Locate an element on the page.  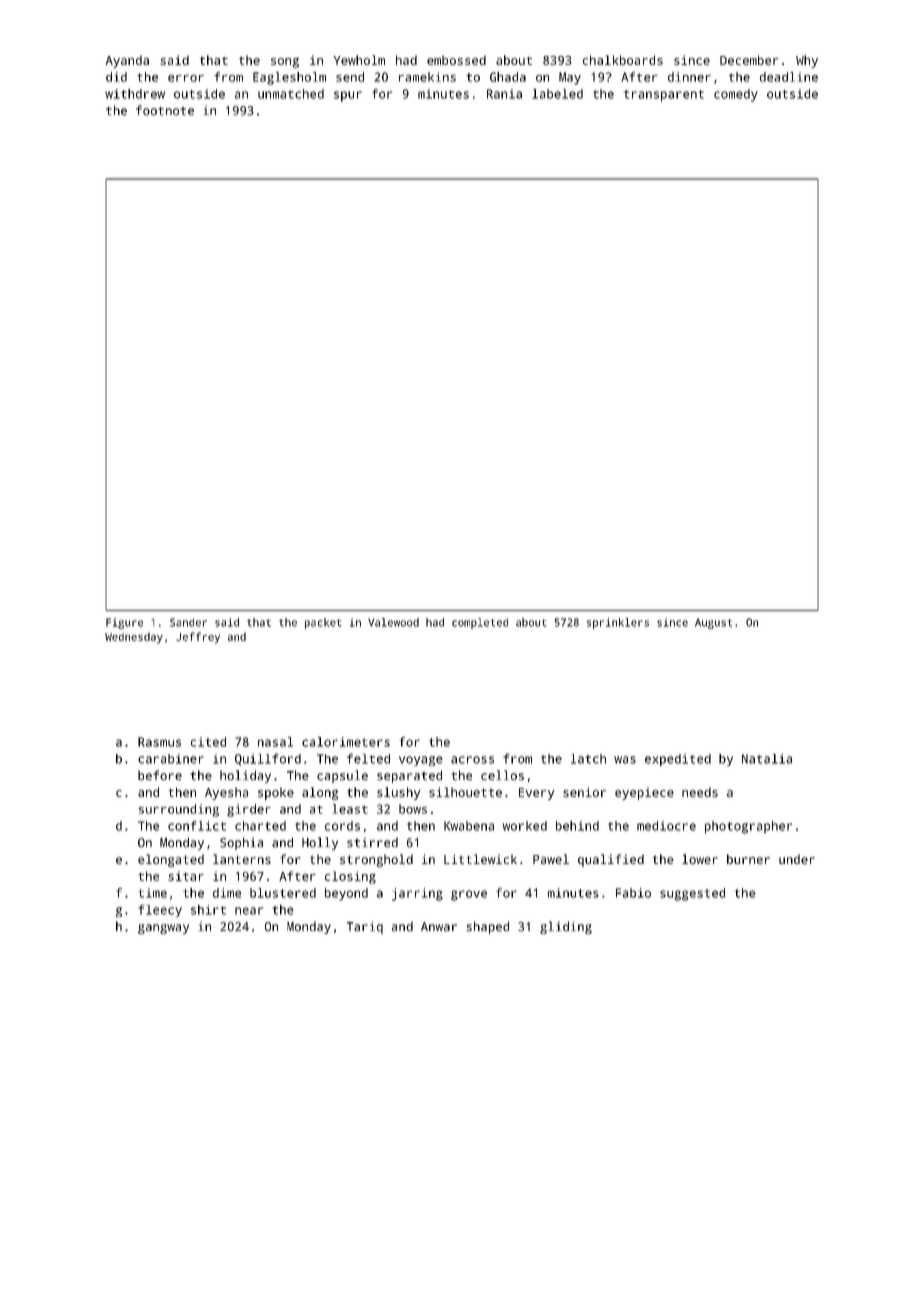
packet is located at coordinates (323, 623).
